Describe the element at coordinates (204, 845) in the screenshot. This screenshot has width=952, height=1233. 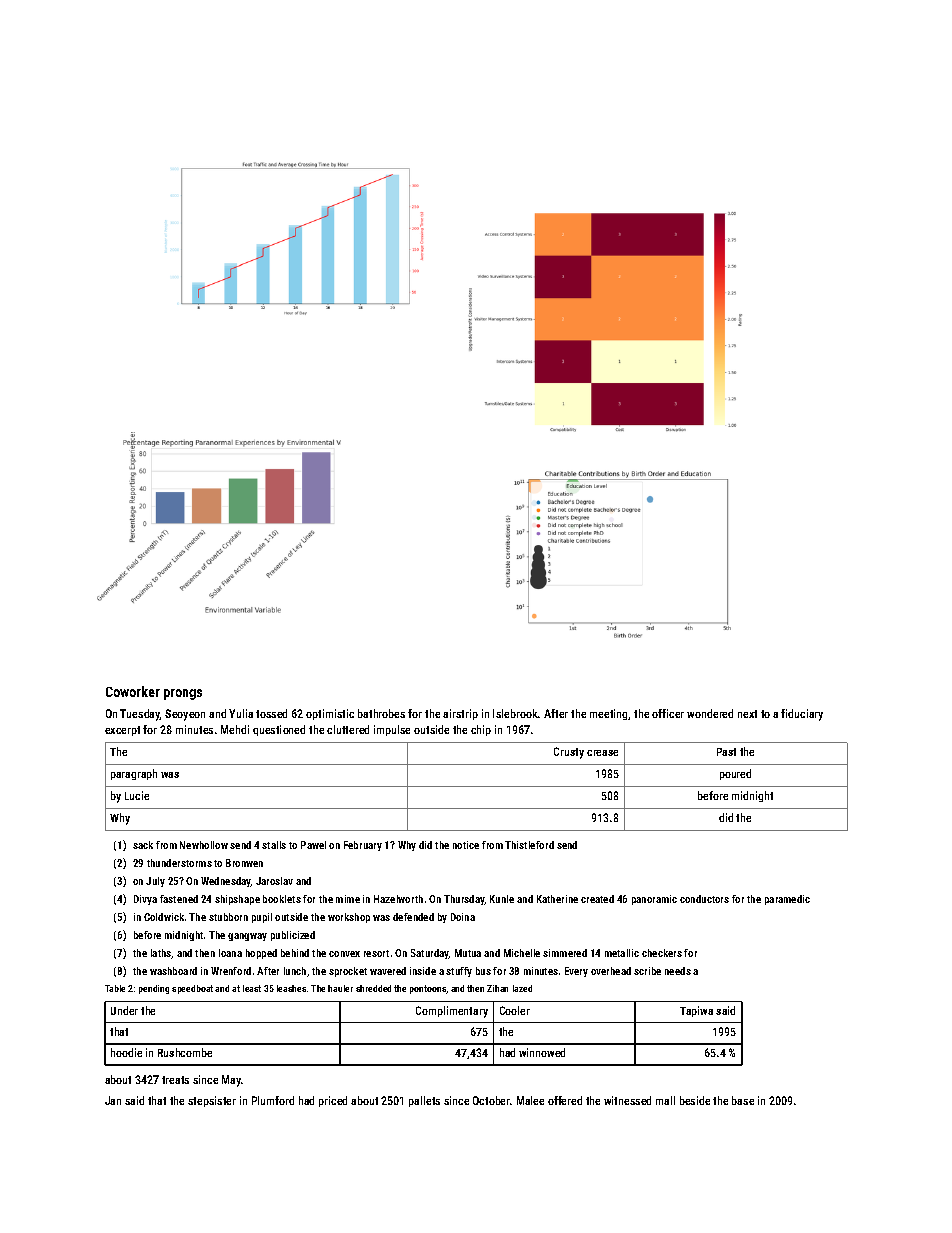
I see `Newhollow` at that location.
